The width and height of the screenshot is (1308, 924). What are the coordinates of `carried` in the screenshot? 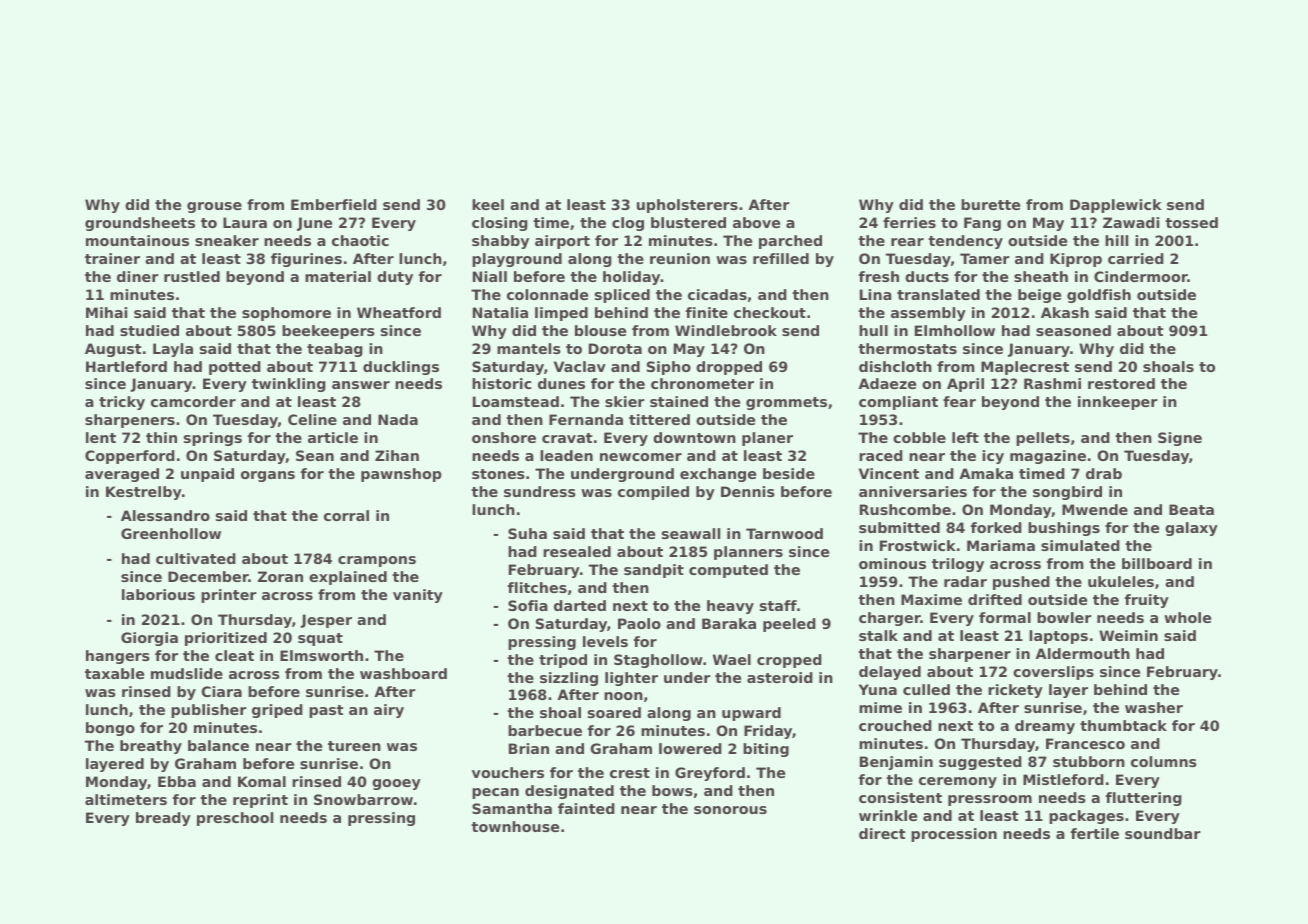 It's located at (1136, 258).
